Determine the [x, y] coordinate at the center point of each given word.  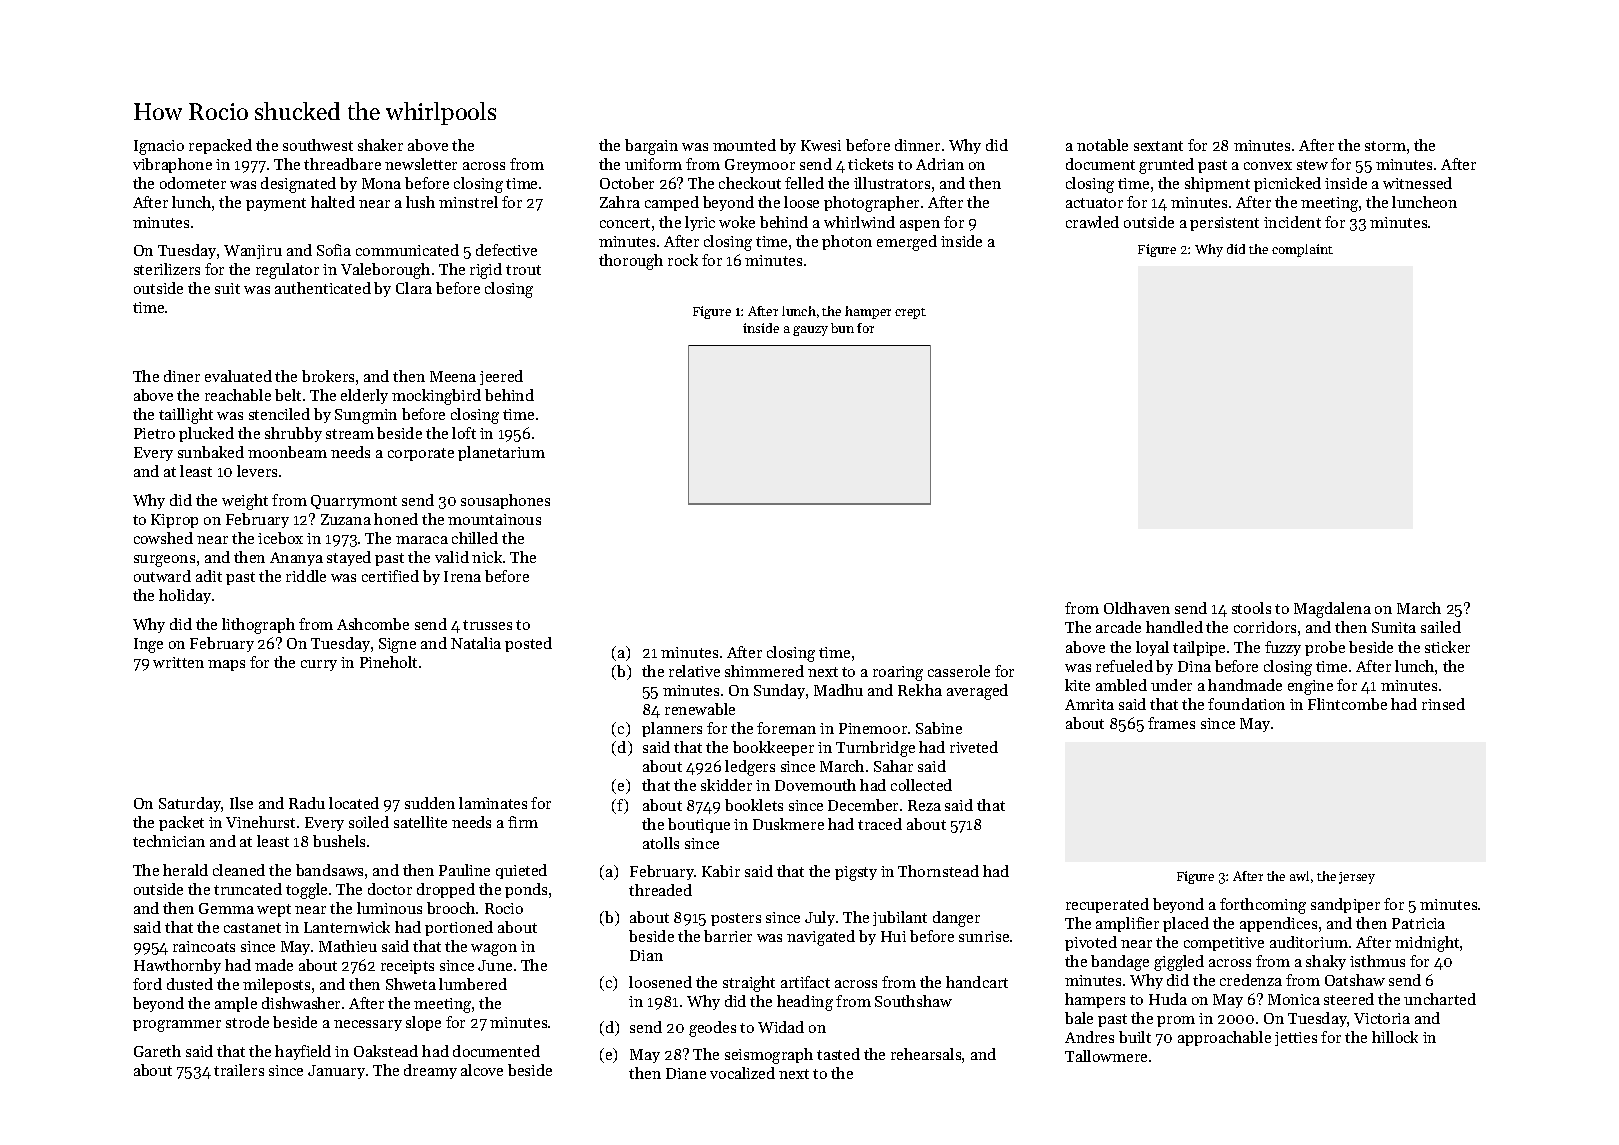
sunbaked [211, 452]
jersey [1357, 878]
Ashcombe [373, 624]
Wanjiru [253, 252]
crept [910, 313]
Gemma [226, 908]
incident [1292, 222]
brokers [328, 376]
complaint [1302, 250]
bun [842, 328]
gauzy [810, 331]
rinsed [1443, 704]
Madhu [838, 690]
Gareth [157, 1051]
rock [683, 260]
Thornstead [938, 871]
